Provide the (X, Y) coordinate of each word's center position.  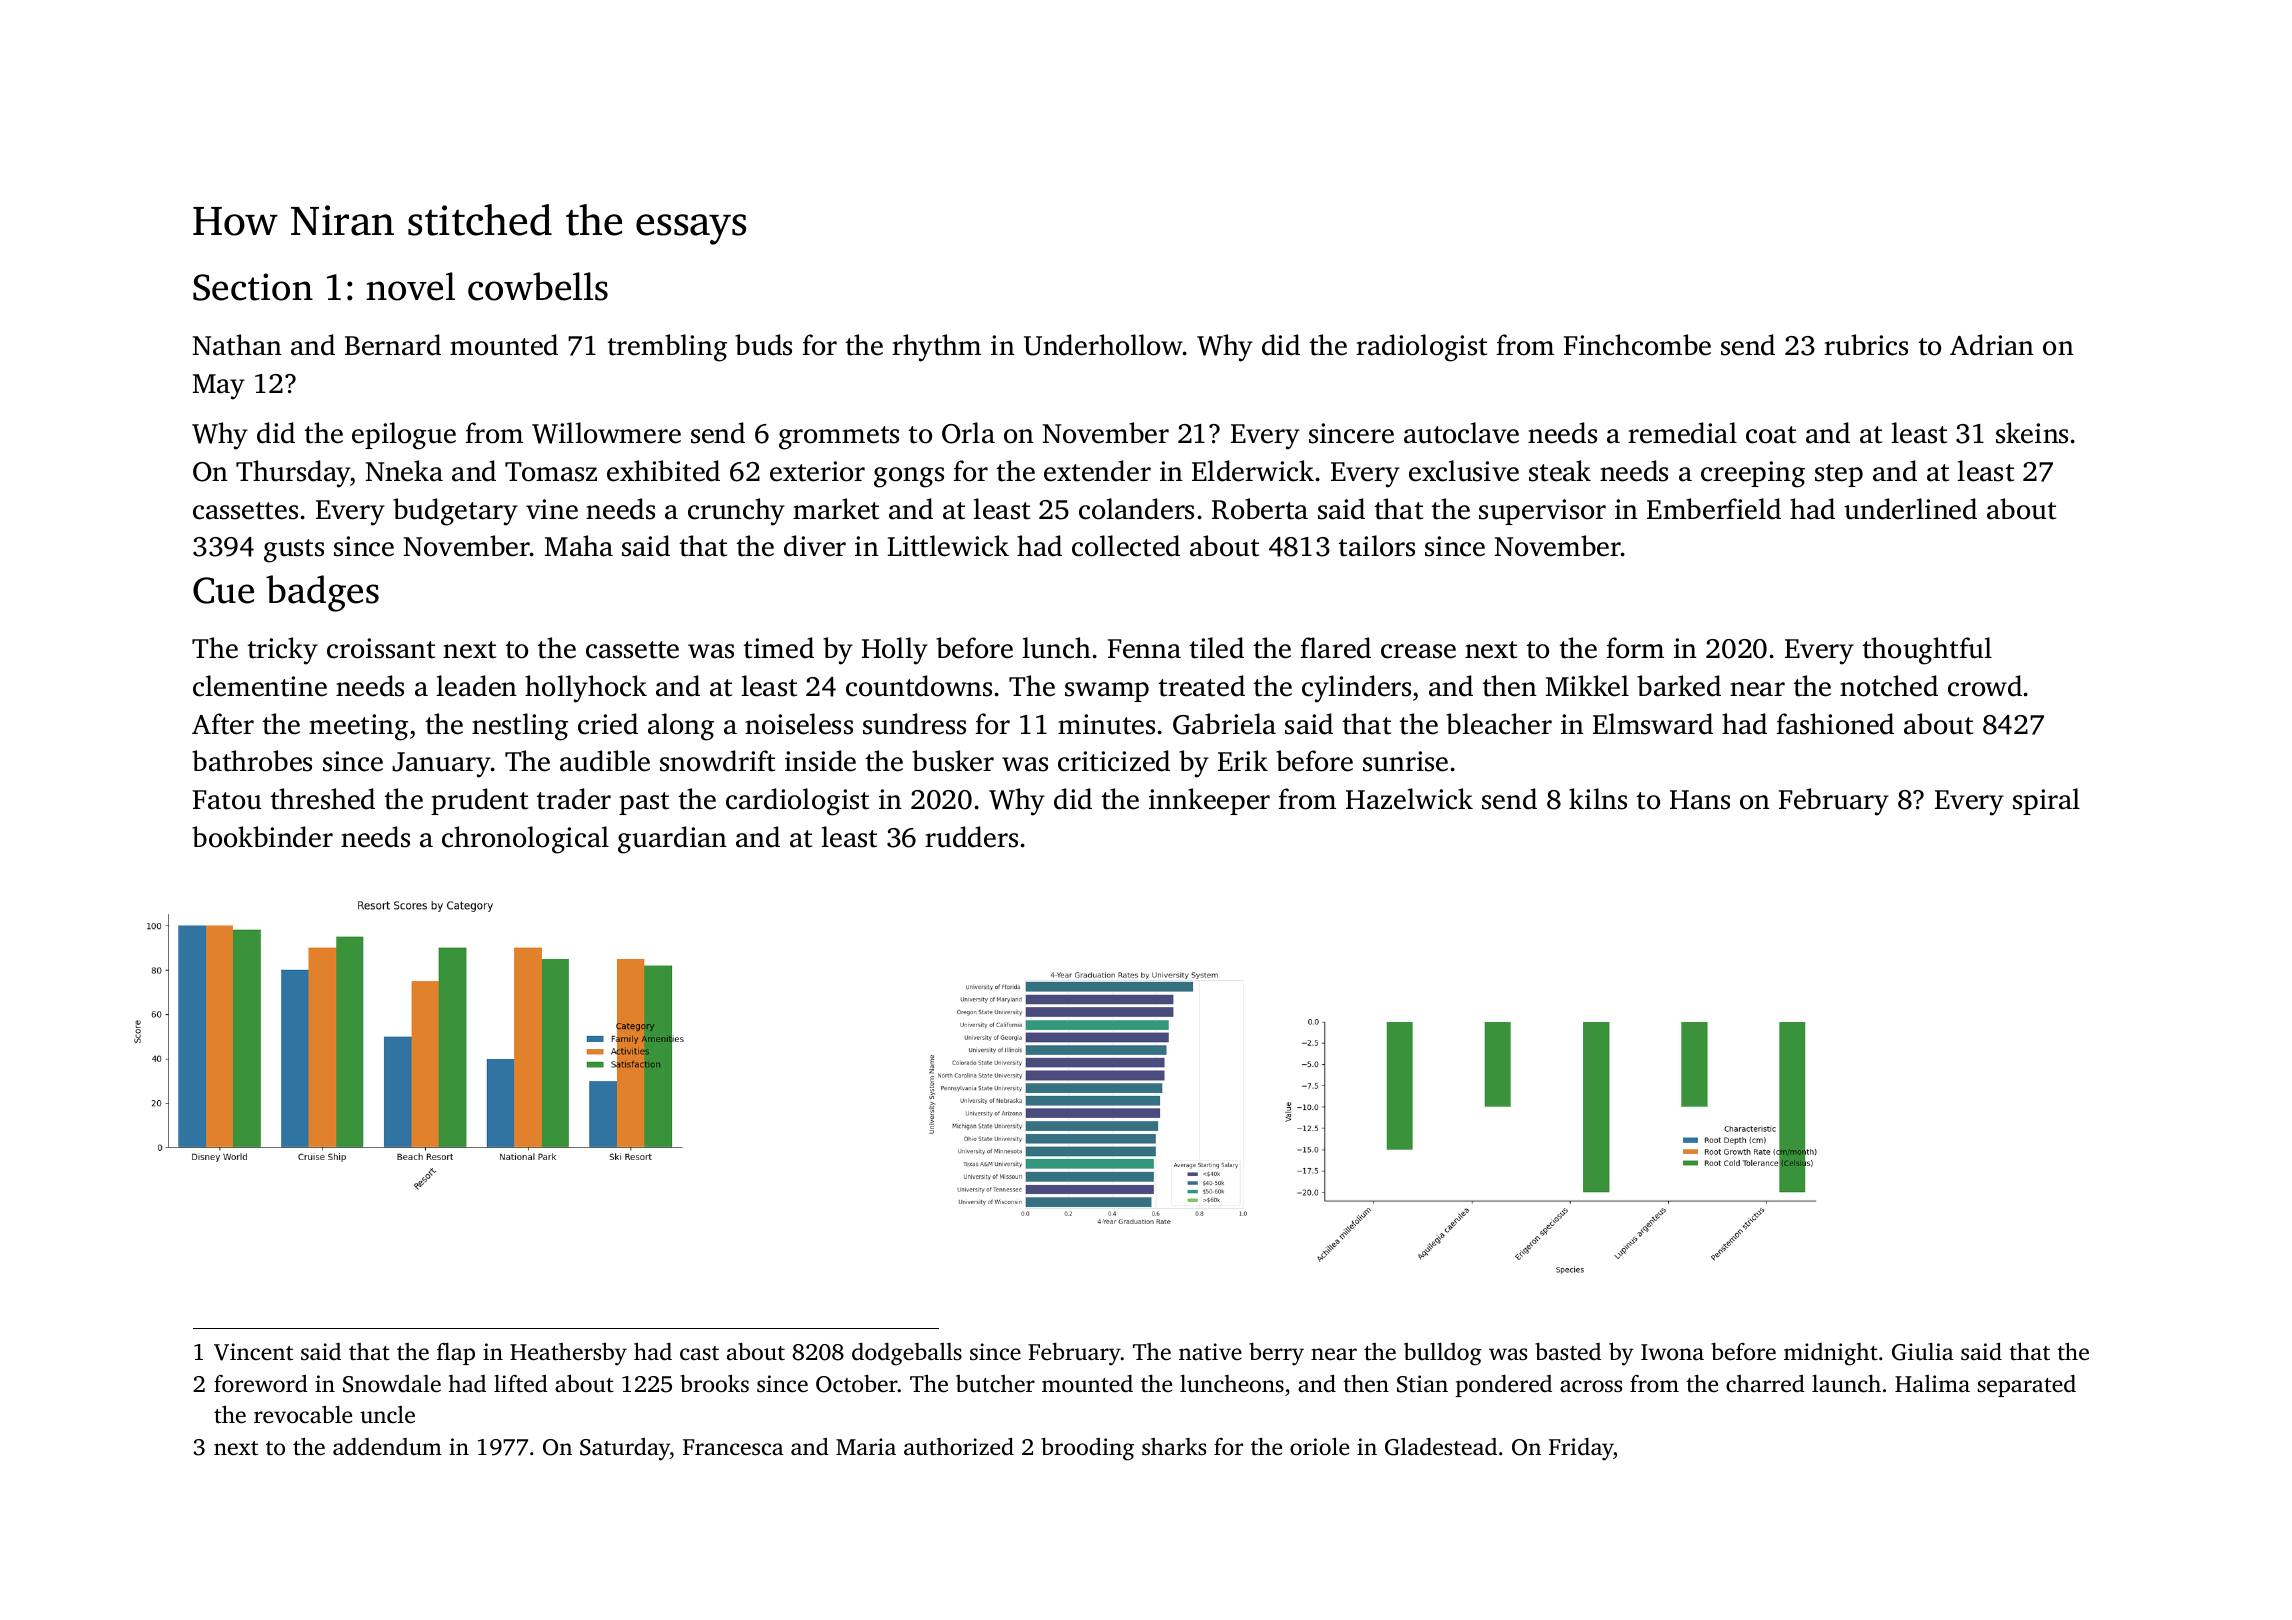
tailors (1377, 546)
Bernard (393, 345)
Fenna (1144, 649)
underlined (1910, 509)
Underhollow (1103, 345)
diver (815, 546)
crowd (1986, 686)
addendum (387, 1447)
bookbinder (262, 837)
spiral (2046, 801)
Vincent (253, 1352)
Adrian (1992, 345)
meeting (358, 727)
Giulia (1923, 1352)
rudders (971, 837)
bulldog (1443, 1354)
